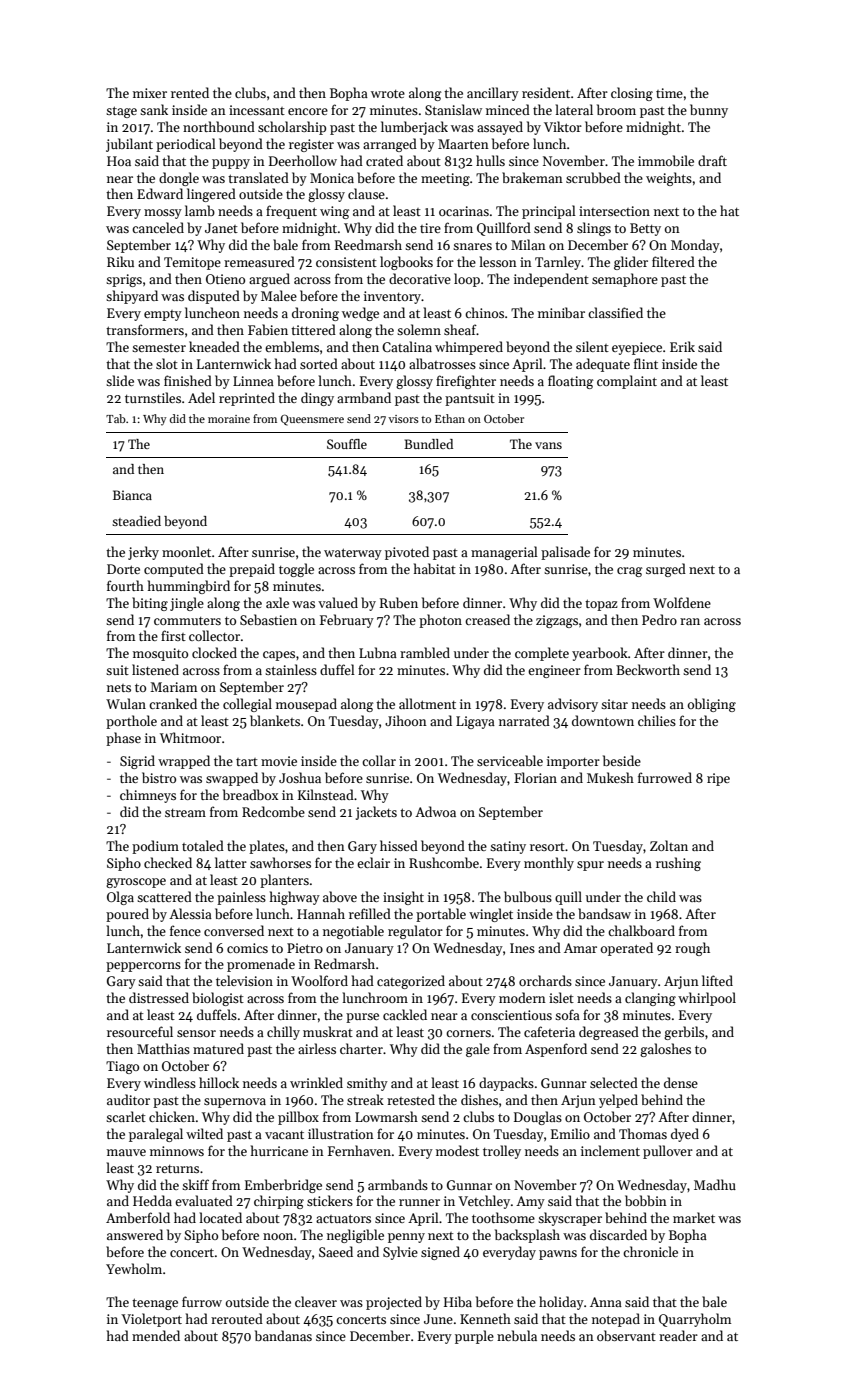  Describe the element at coordinates (126, 1152) in the page. I see `mauve` at that location.
